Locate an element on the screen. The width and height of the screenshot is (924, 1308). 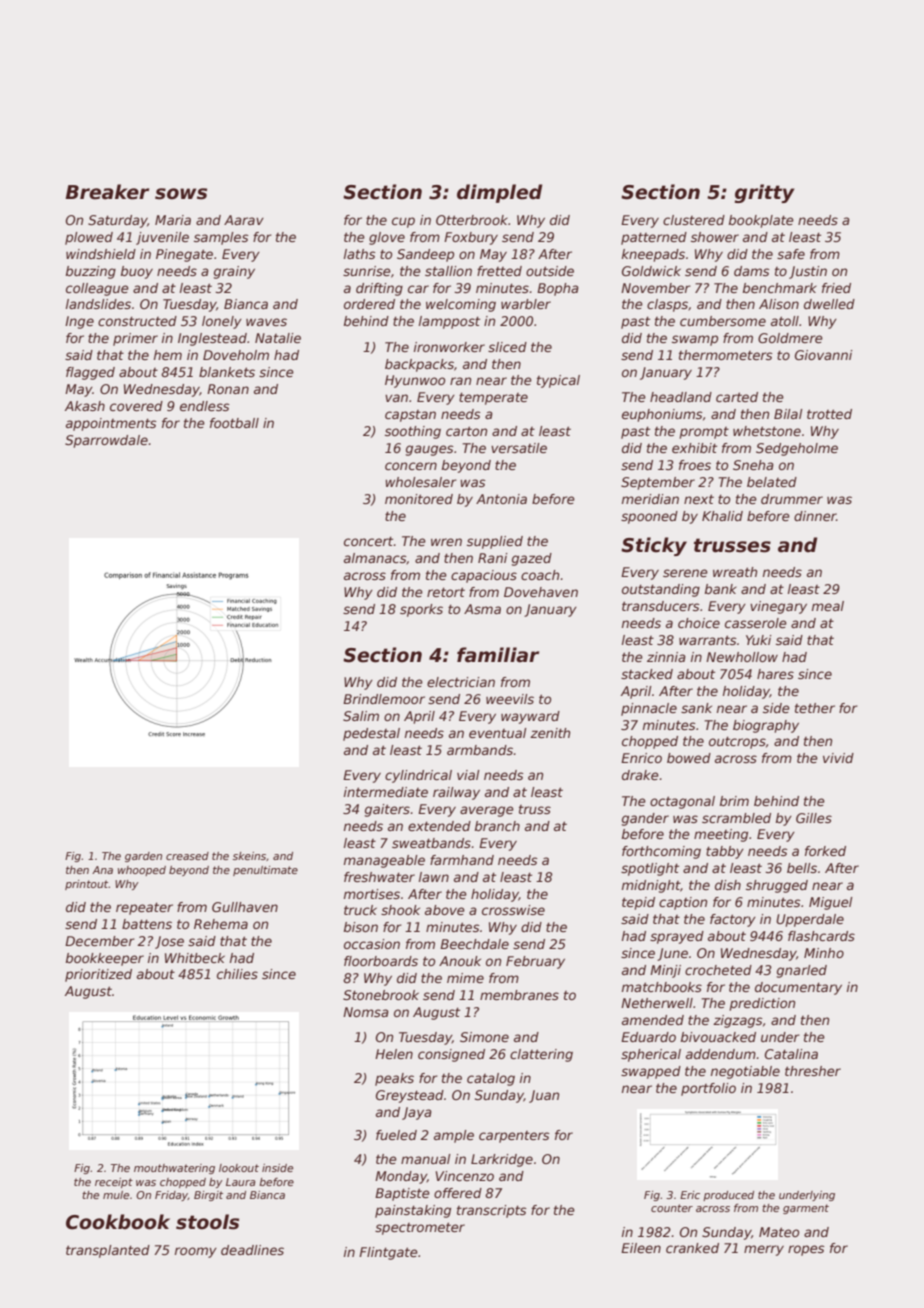
Eileen is located at coordinates (641, 1248).
